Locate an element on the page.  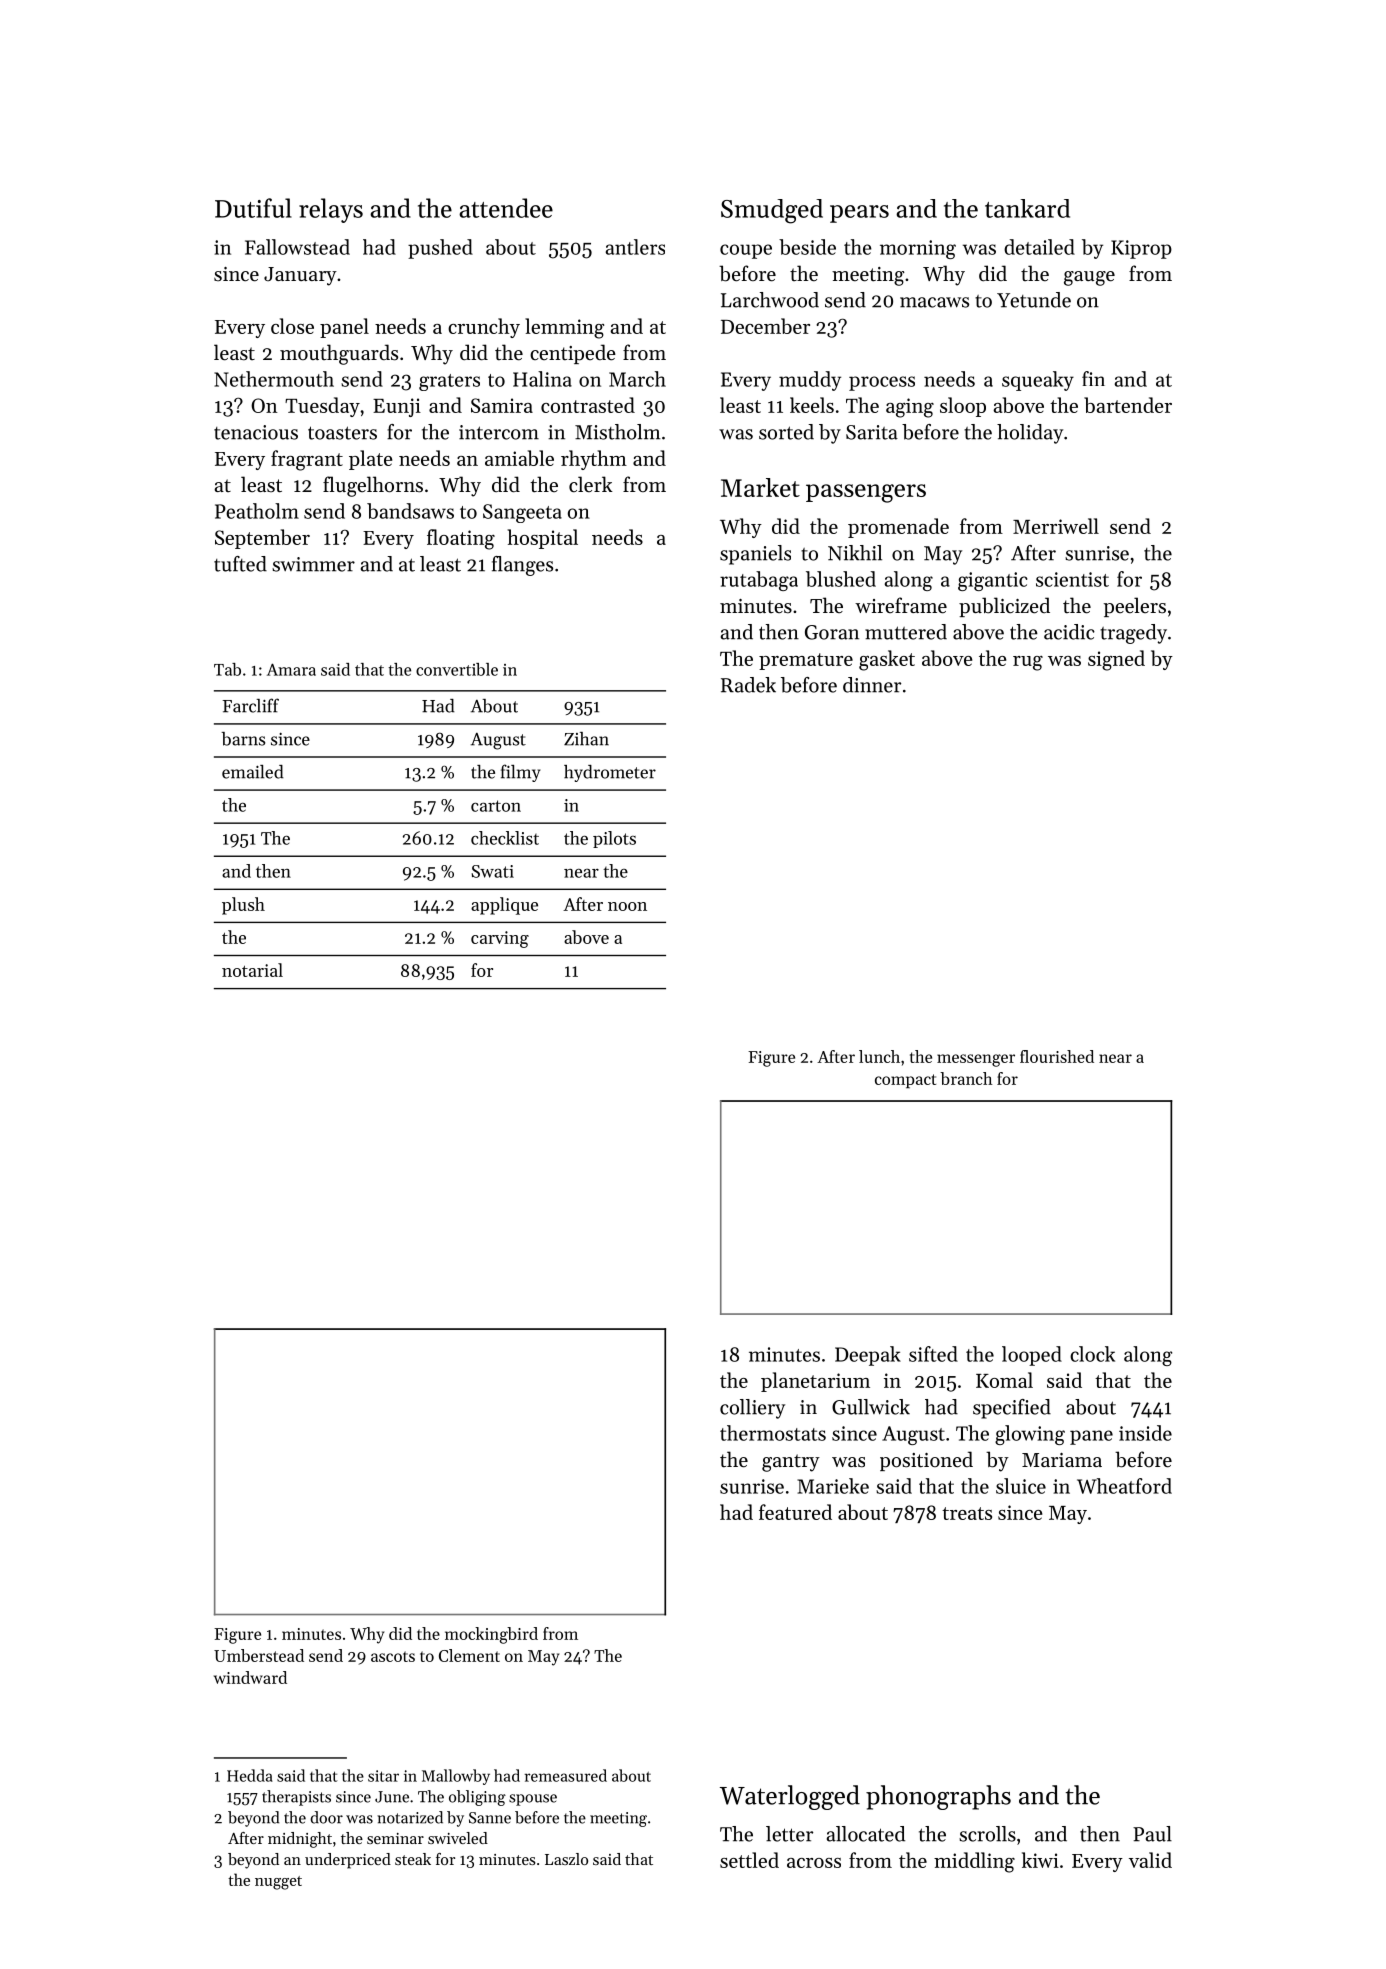
dinner is located at coordinates (872, 685).
